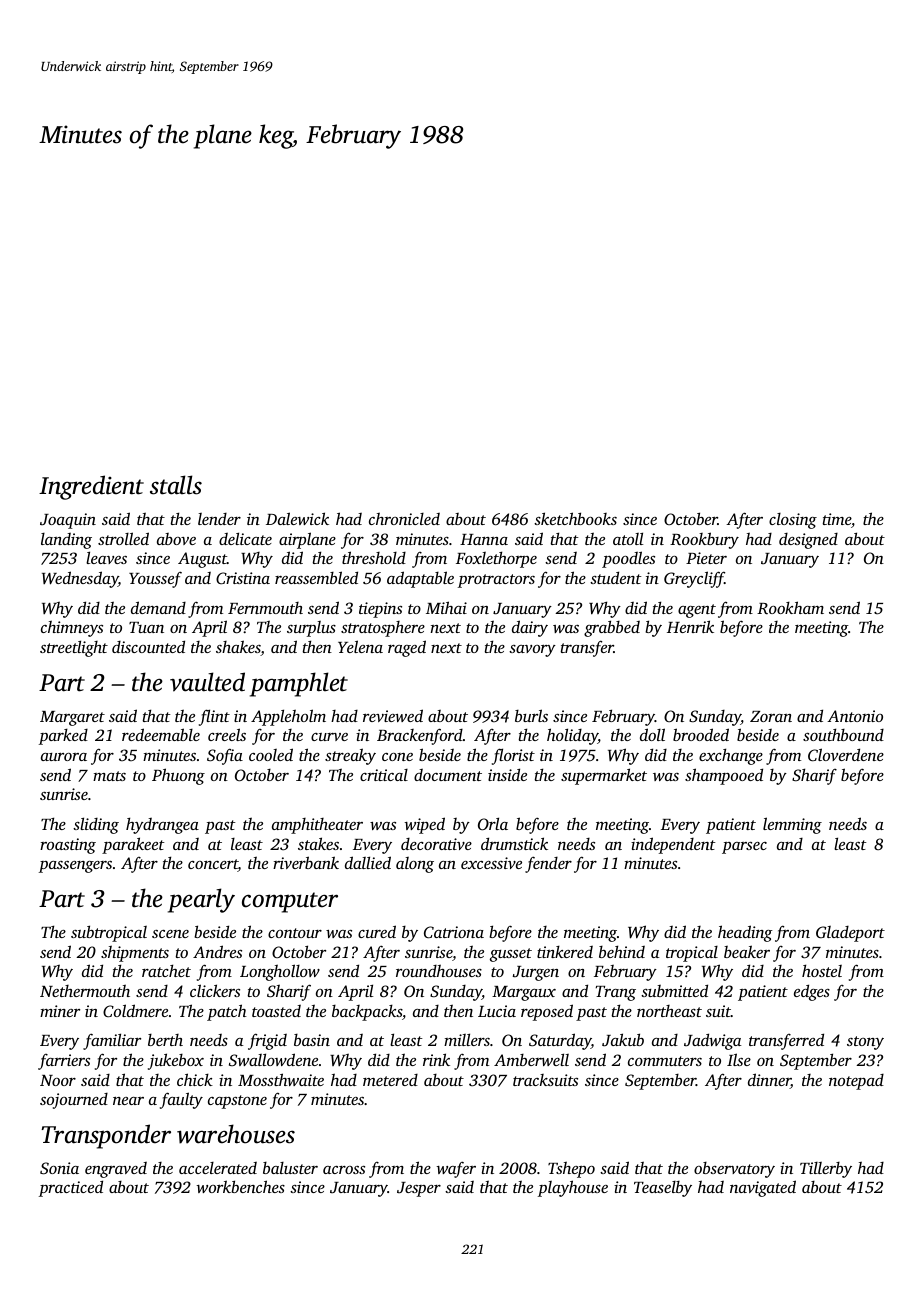 The image size is (924, 1308). Describe the element at coordinates (724, 776) in the page. I see `shampooed` at that location.
